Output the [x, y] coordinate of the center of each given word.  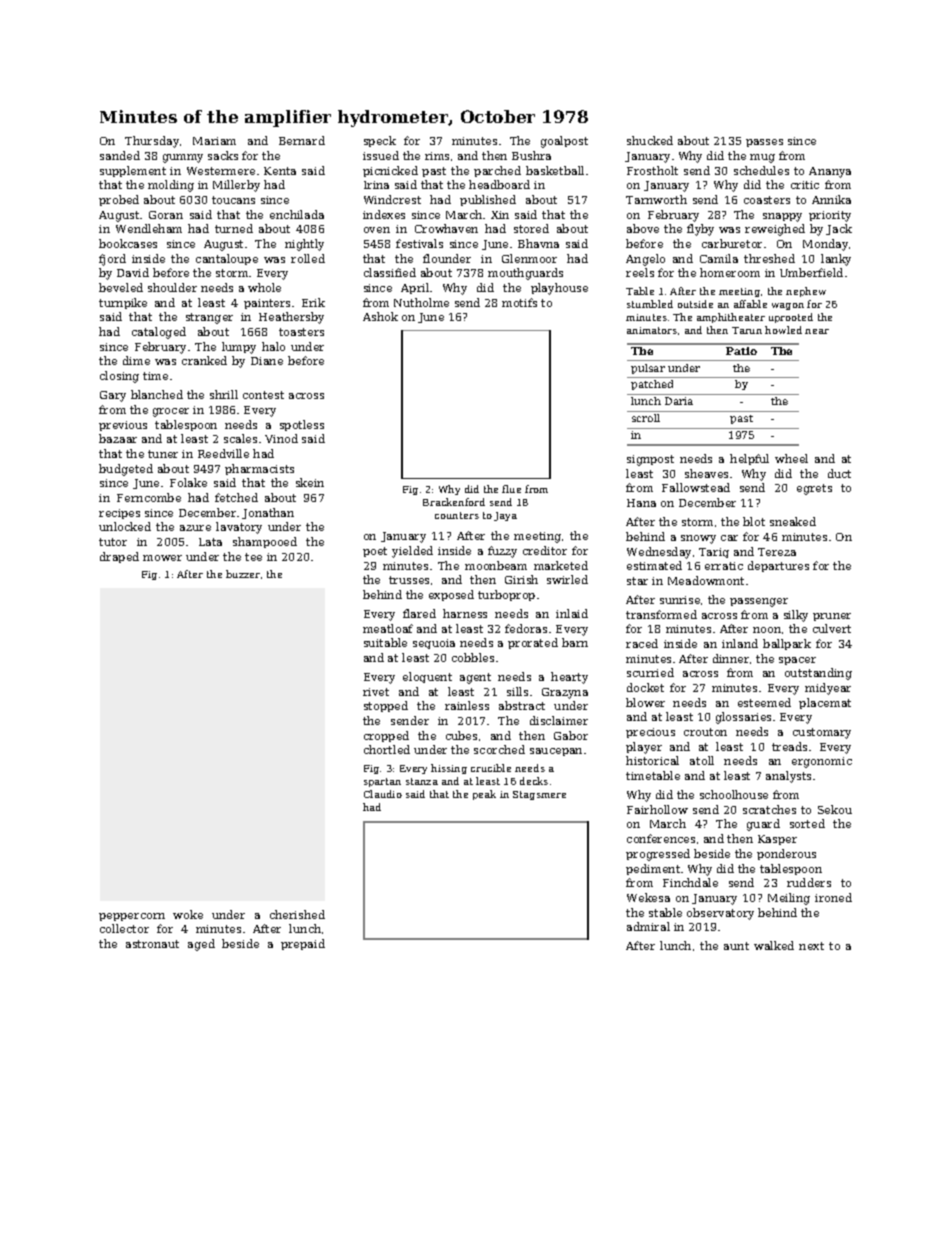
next [811, 946]
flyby [700, 230]
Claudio [383, 794]
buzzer [243, 574]
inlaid [572, 613]
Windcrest [392, 199]
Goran [166, 215]
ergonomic [822, 762]
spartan [382, 782]
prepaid [303, 944]
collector [124, 928]
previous [123, 426]
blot [754, 521]
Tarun [747, 330]
